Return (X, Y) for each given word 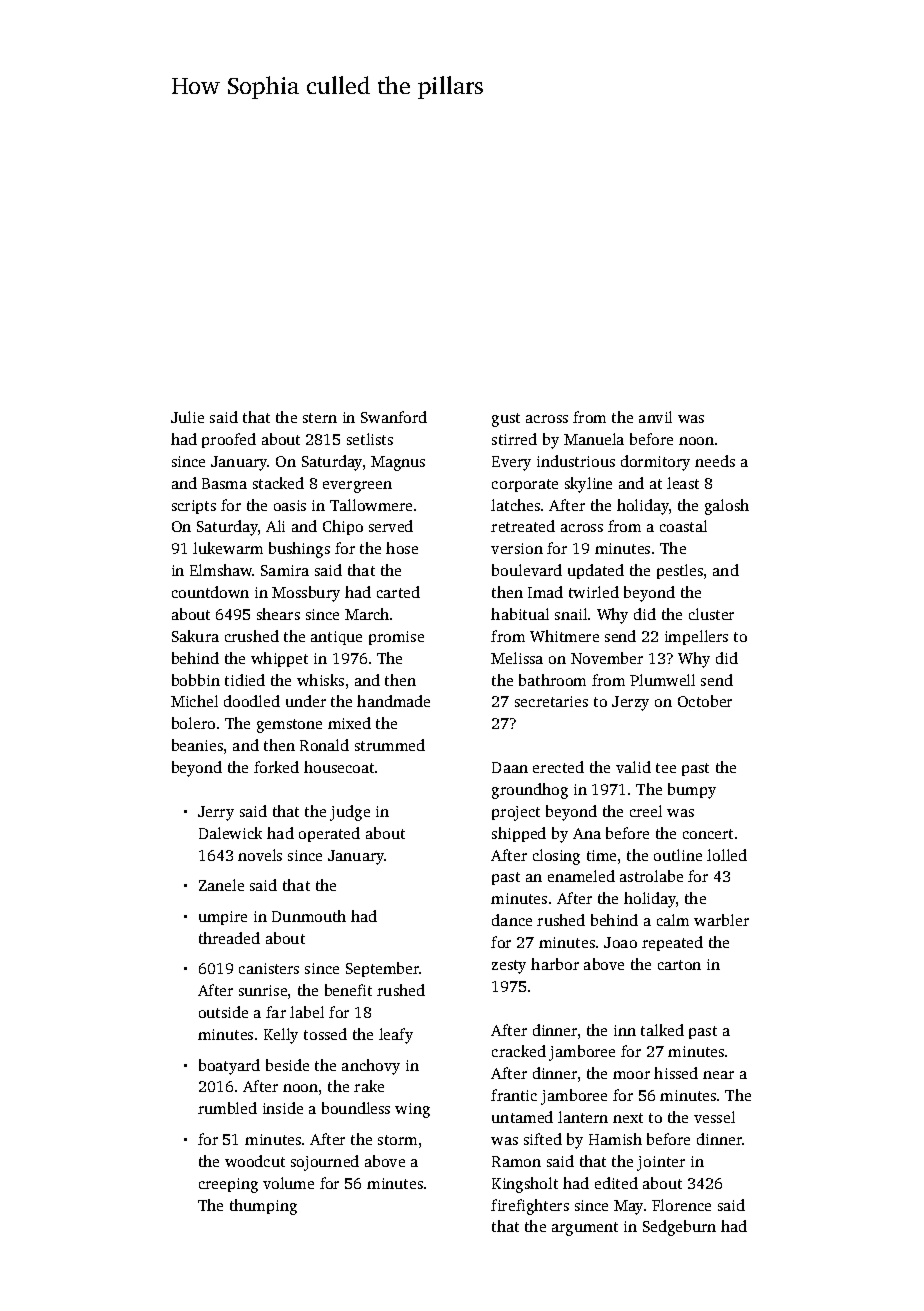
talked (662, 1030)
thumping (263, 1207)
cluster (711, 614)
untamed (522, 1117)
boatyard (229, 1067)
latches (515, 505)
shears (278, 614)
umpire (223, 918)
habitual (520, 614)
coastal (683, 526)
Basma (224, 483)
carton (679, 965)
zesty (509, 967)
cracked (519, 1051)
